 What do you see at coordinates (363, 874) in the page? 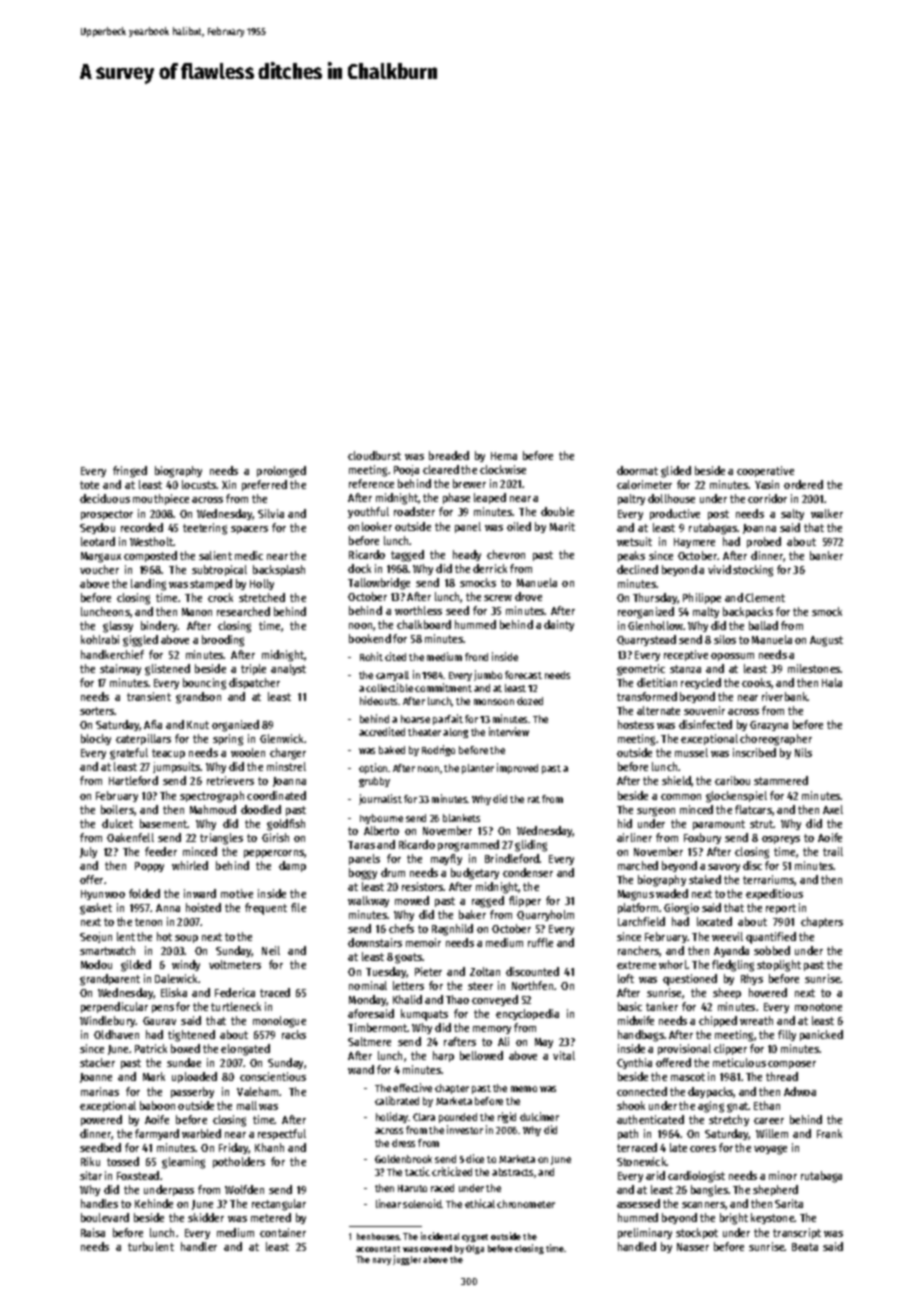
I see `boggy` at bounding box center [363, 874].
